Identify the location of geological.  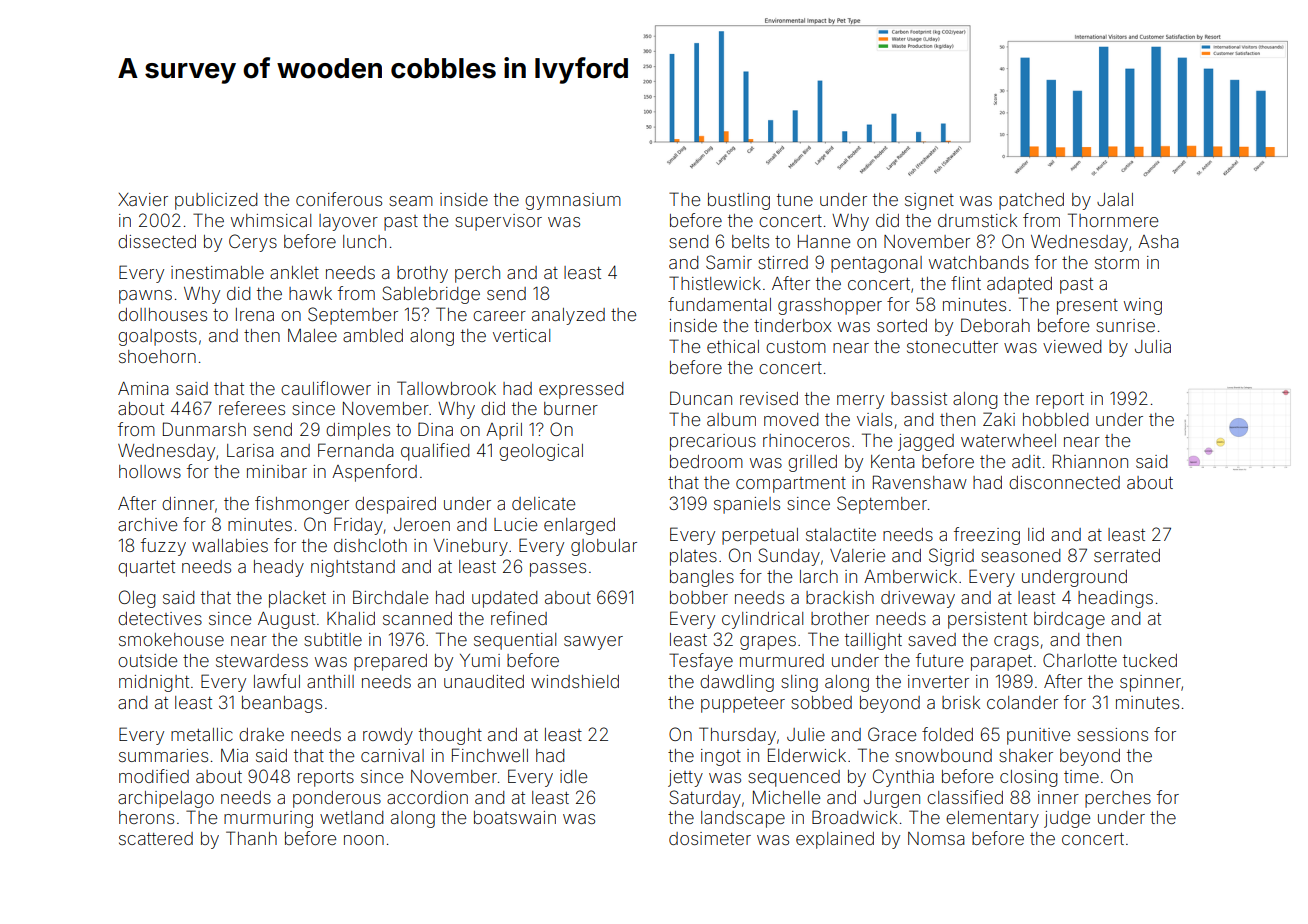
(541, 452).
